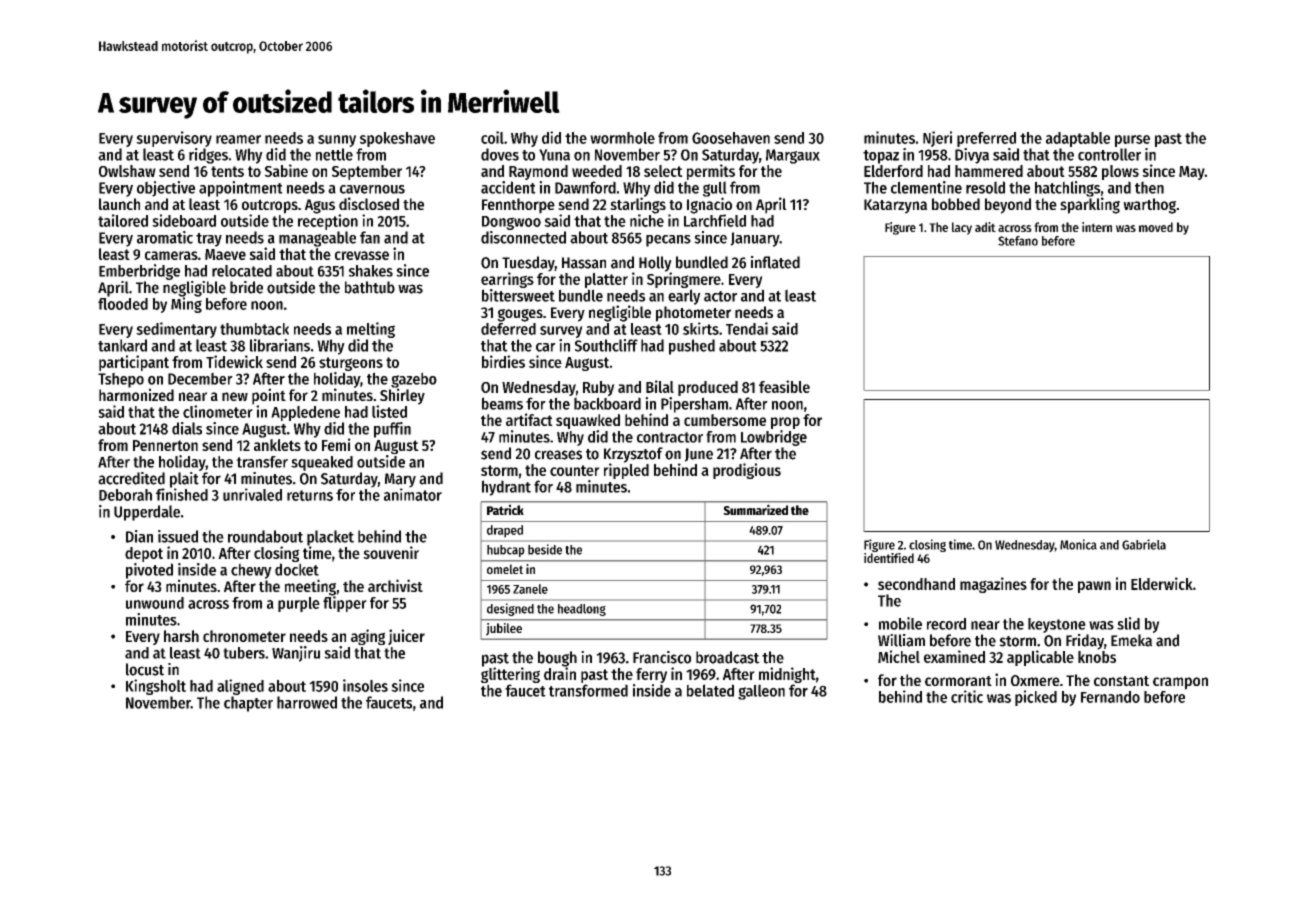  I want to click on feasible, so click(784, 386).
